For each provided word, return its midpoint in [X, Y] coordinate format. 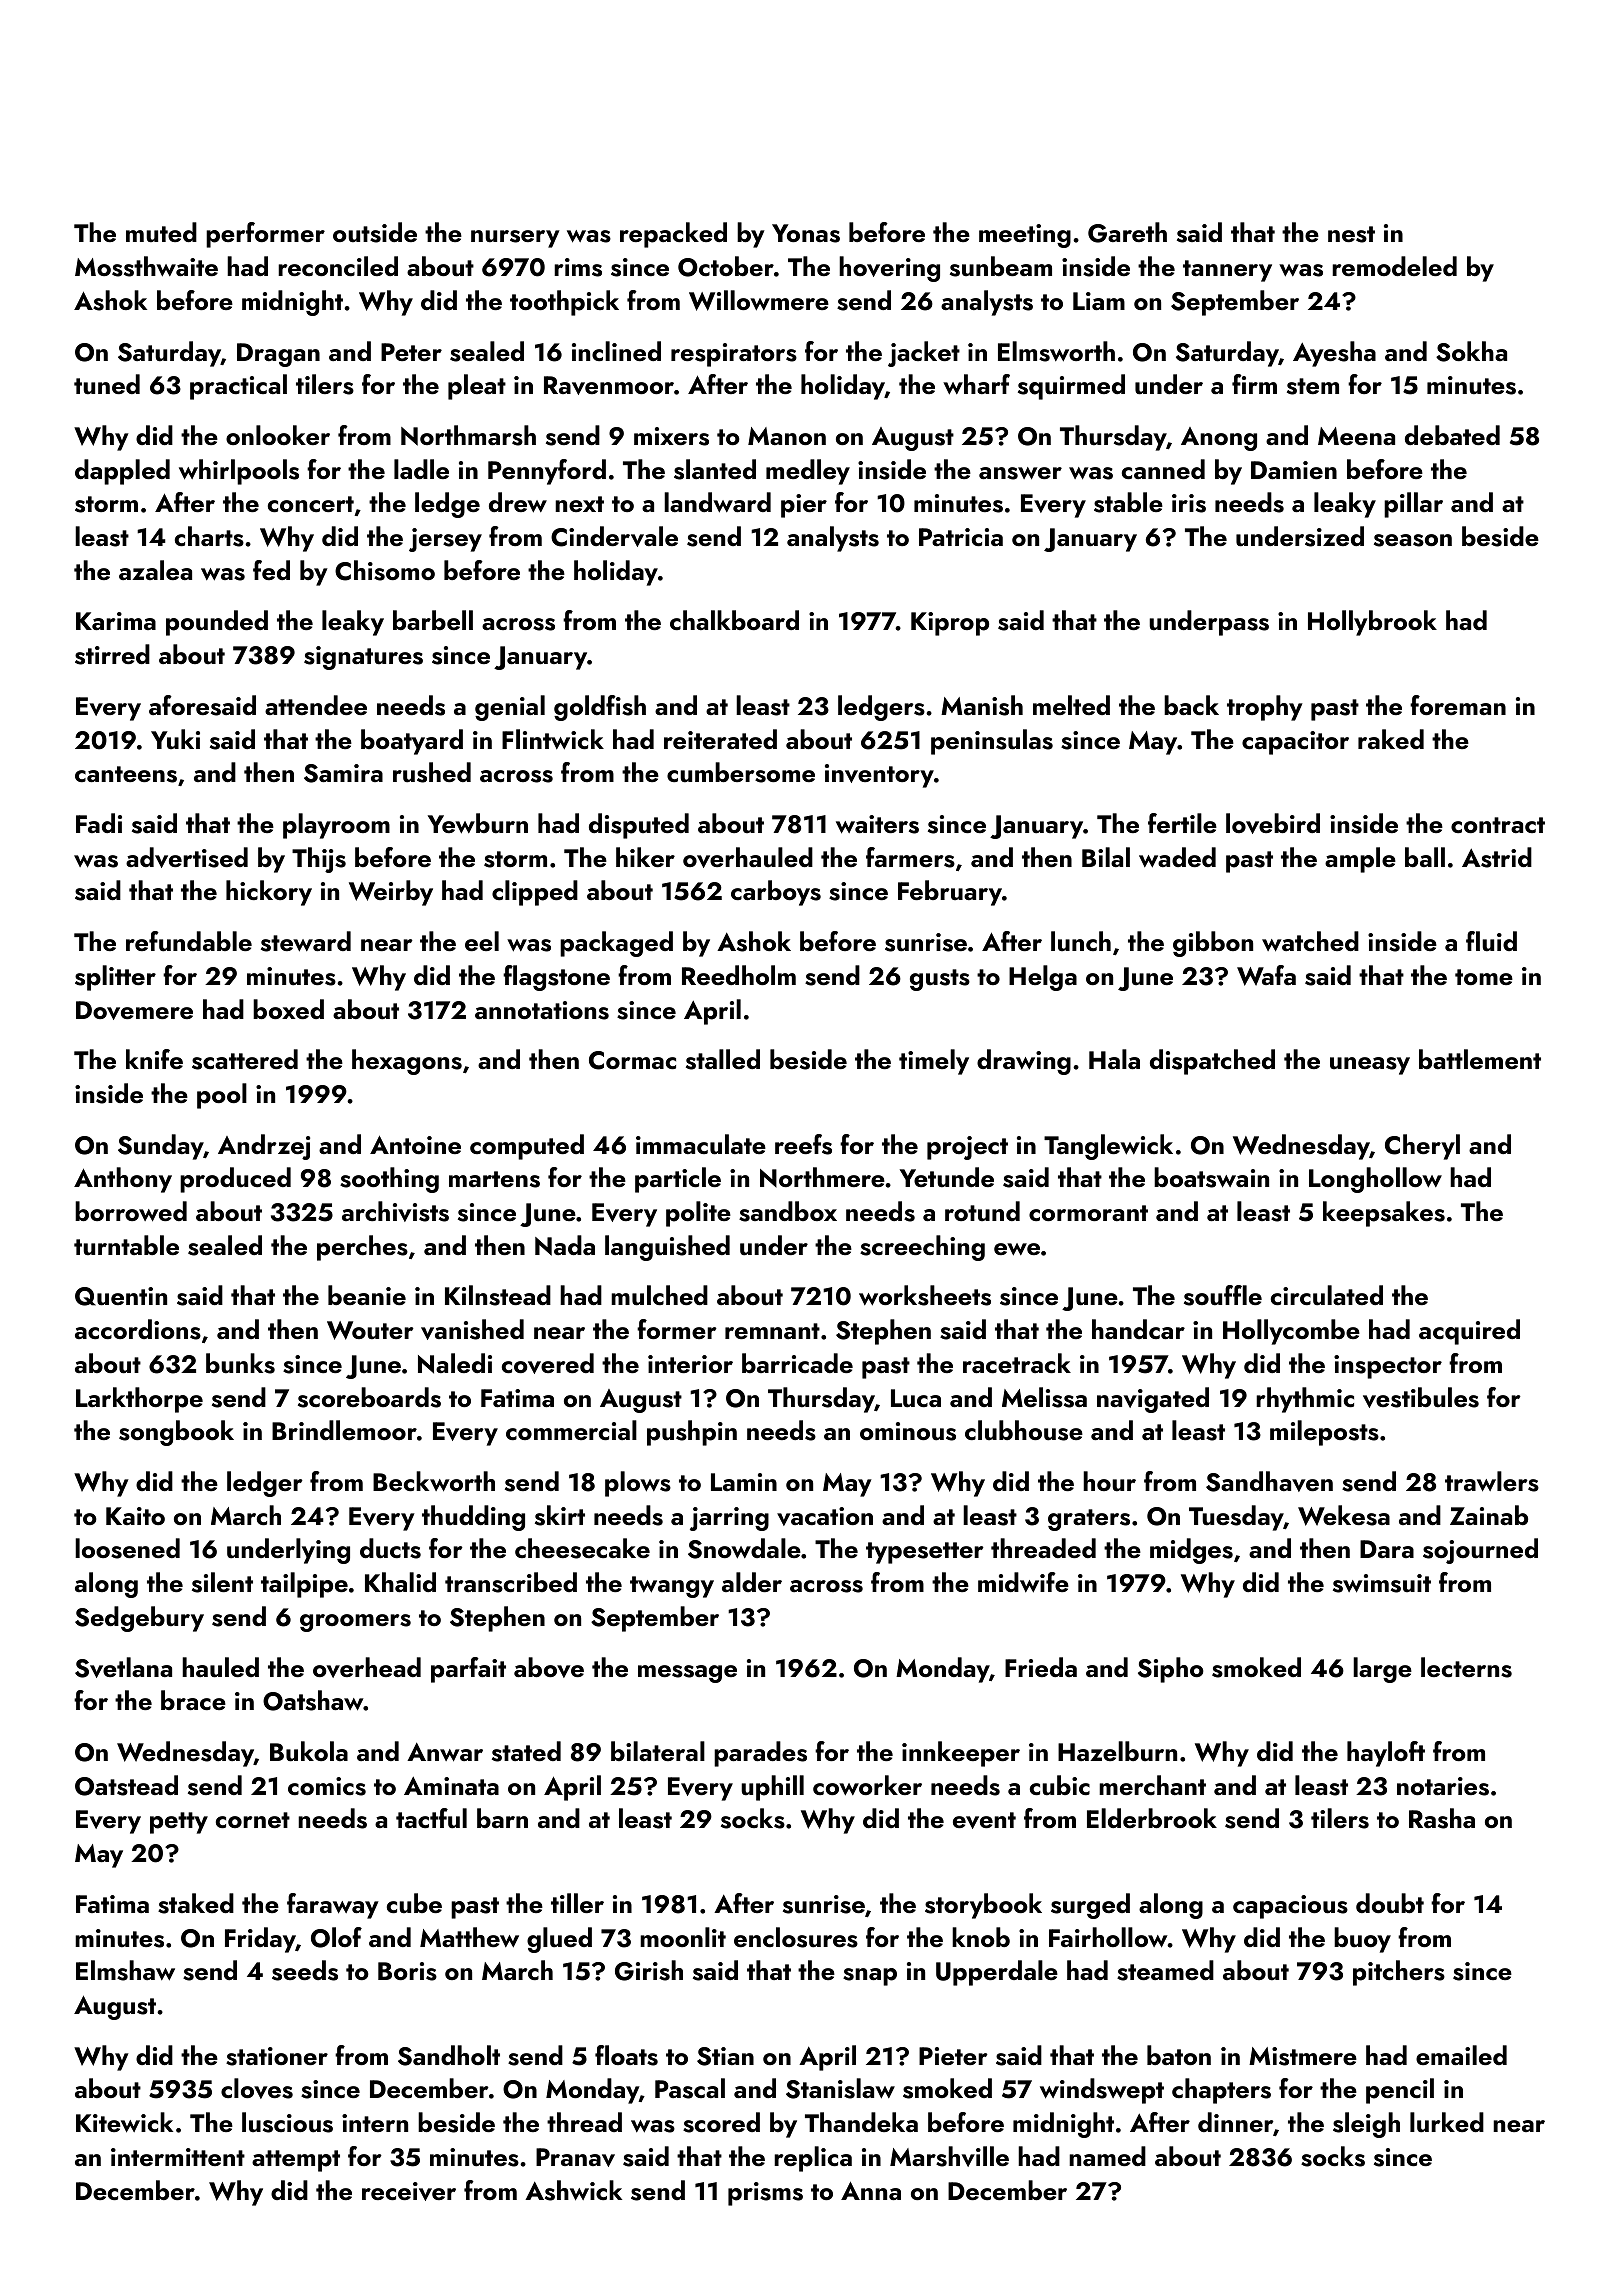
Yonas [806, 233]
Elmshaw [125, 1970]
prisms [765, 2194]
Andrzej [264, 1147]
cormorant [1088, 1213]
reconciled [338, 266]
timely [934, 1062]
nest [1351, 234]
